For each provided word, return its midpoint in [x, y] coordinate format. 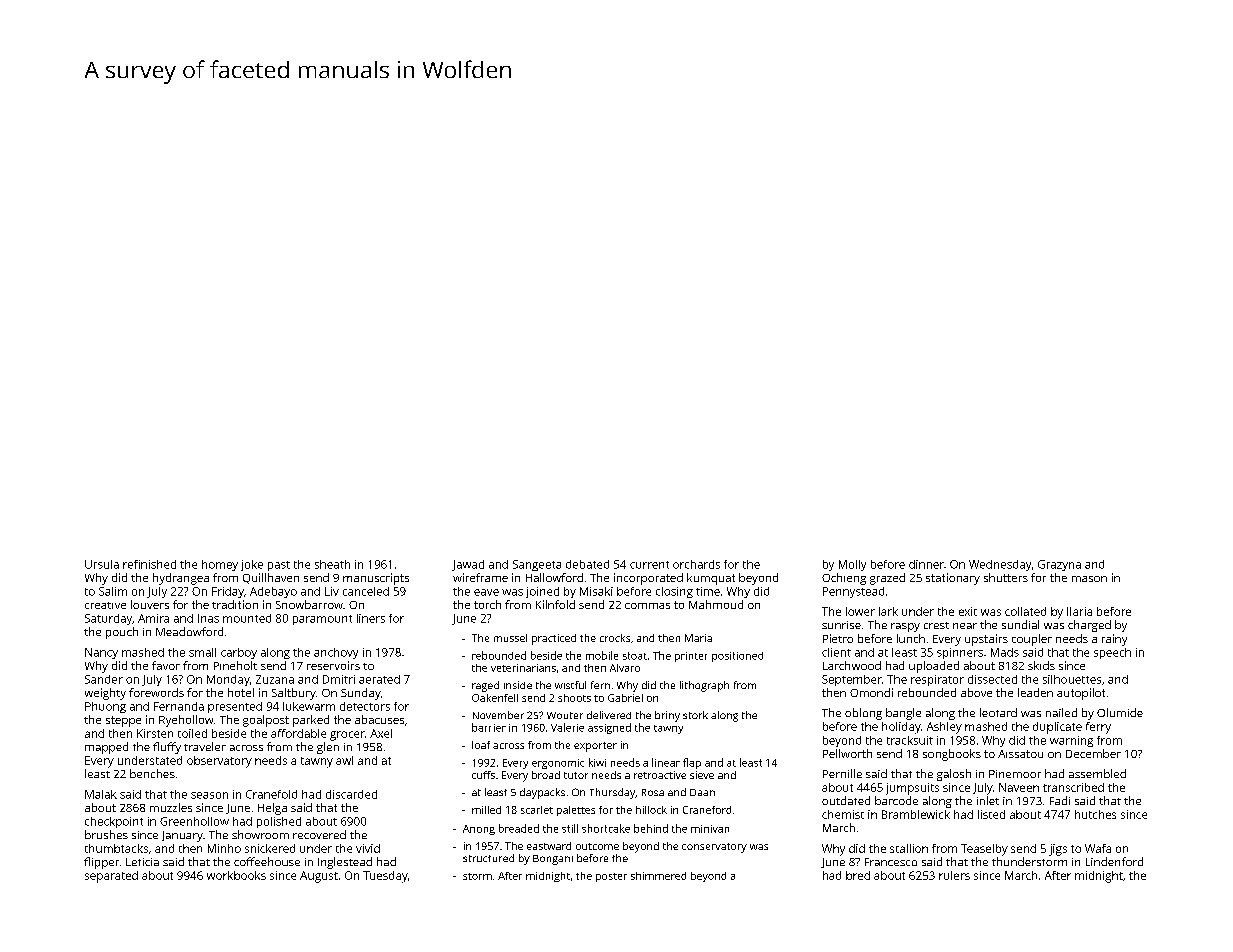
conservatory [714, 848]
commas [647, 606]
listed [991, 814]
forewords [156, 692]
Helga [272, 809]
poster [611, 877]
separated [111, 877]
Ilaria [1079, 611]
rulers [954, 875]
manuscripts [376, 579]
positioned [737, 657]
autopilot [1081, 694]
